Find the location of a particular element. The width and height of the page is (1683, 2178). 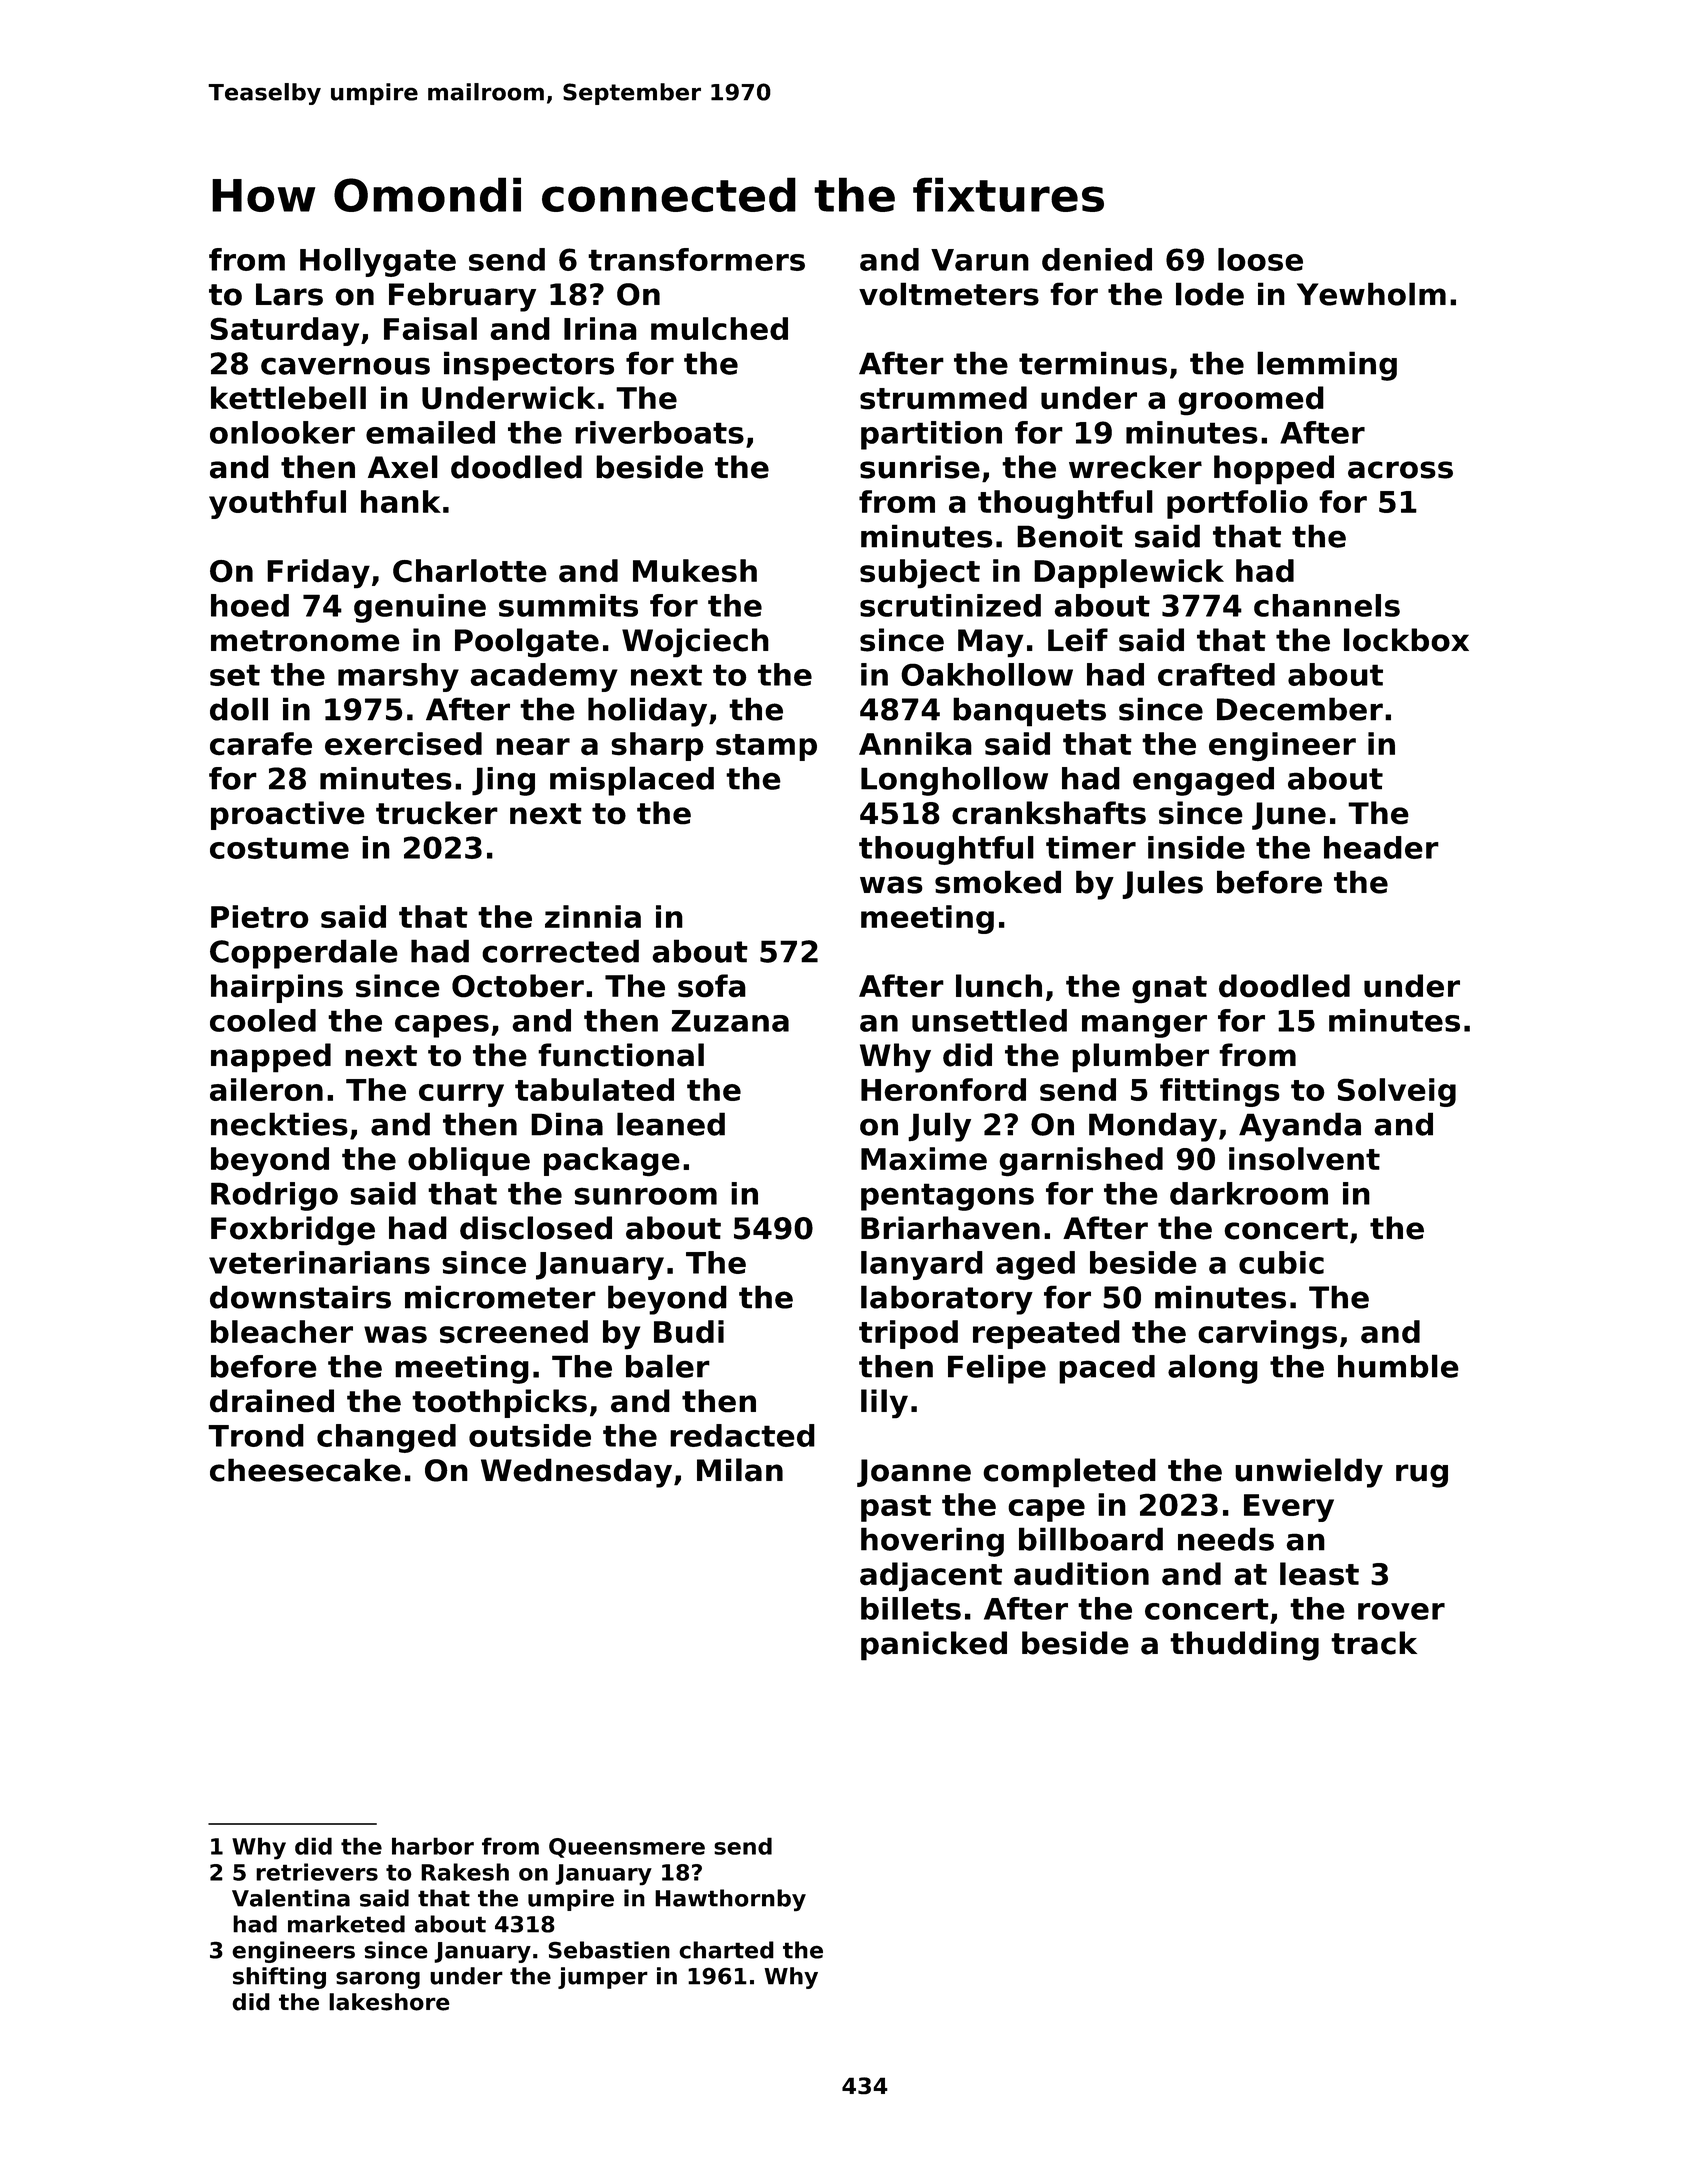

lakeshore is located at coordinates (389, 2002).
